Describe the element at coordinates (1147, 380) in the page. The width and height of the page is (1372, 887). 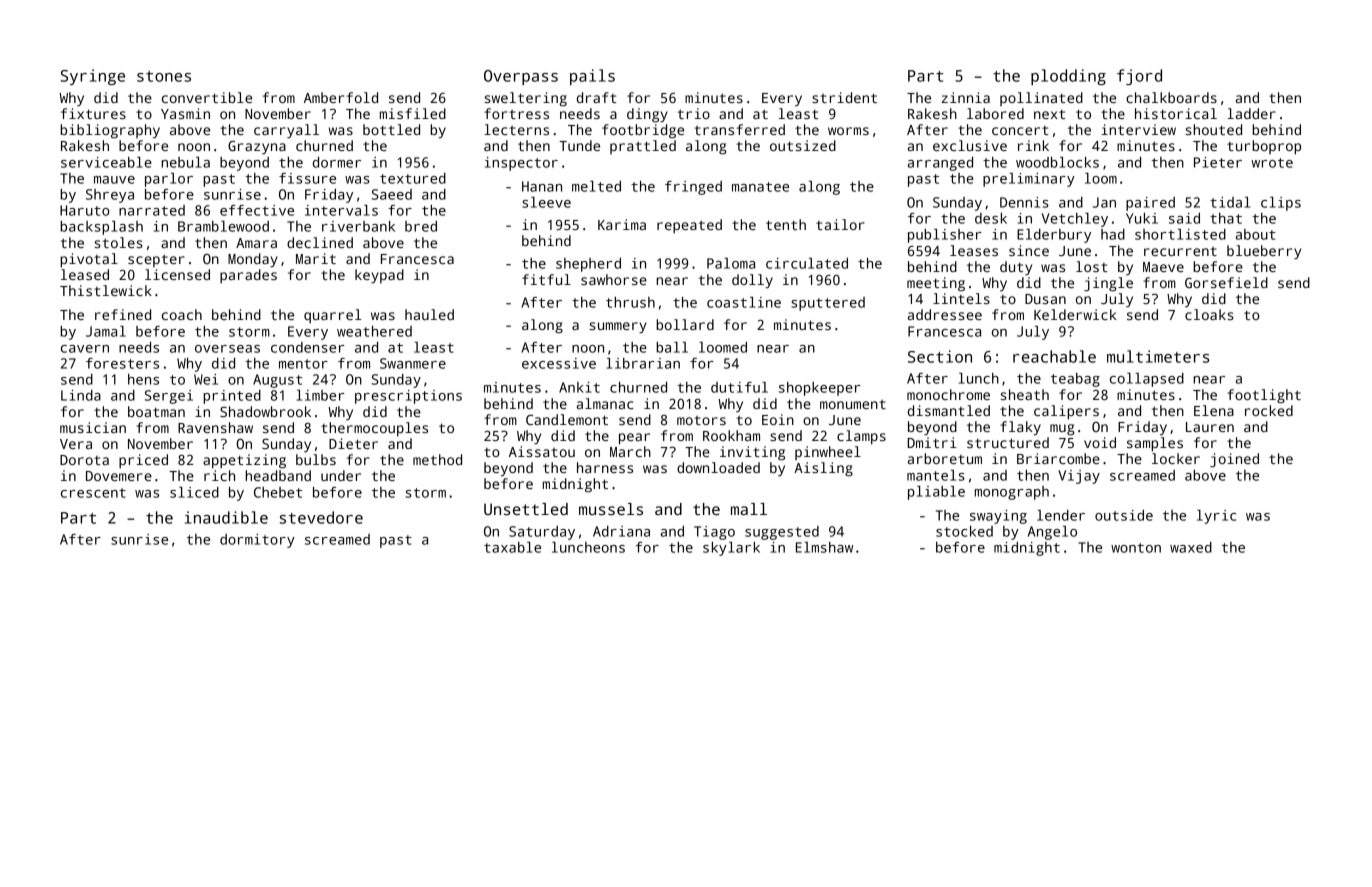
I see `collapsed` at that location.
